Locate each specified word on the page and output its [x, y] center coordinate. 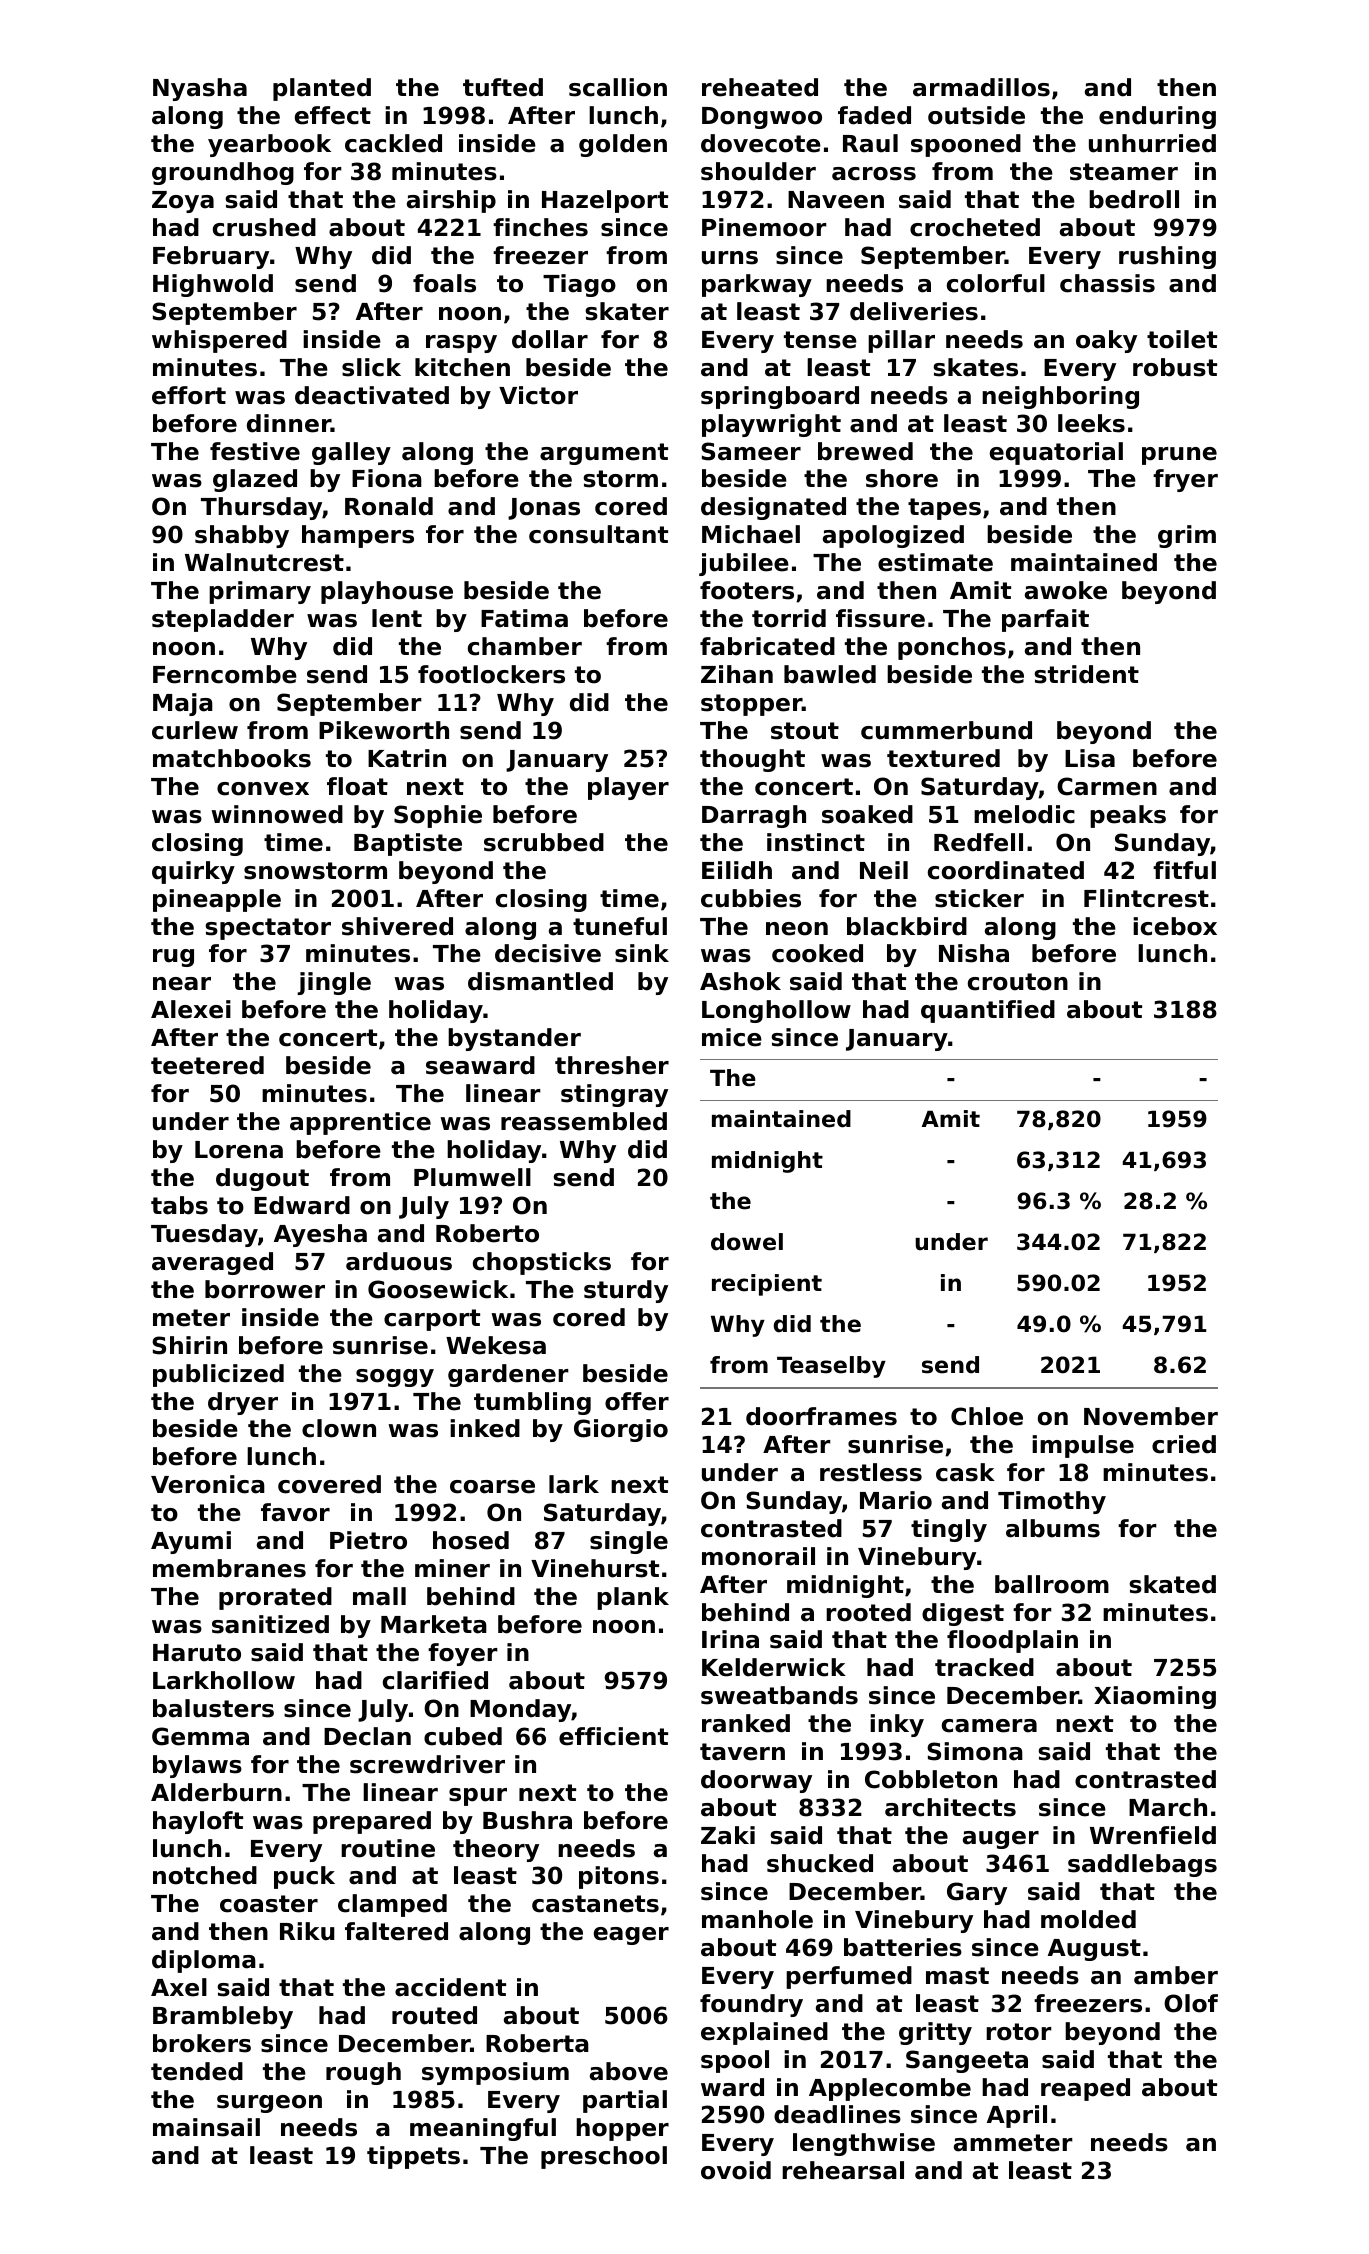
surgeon [269, 2104]
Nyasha [200, 89]
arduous [399, 1261]
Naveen [836, 200]
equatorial [1056, 453]
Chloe [987, 1416]
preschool [604, 2157]
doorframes [821, 1416]
